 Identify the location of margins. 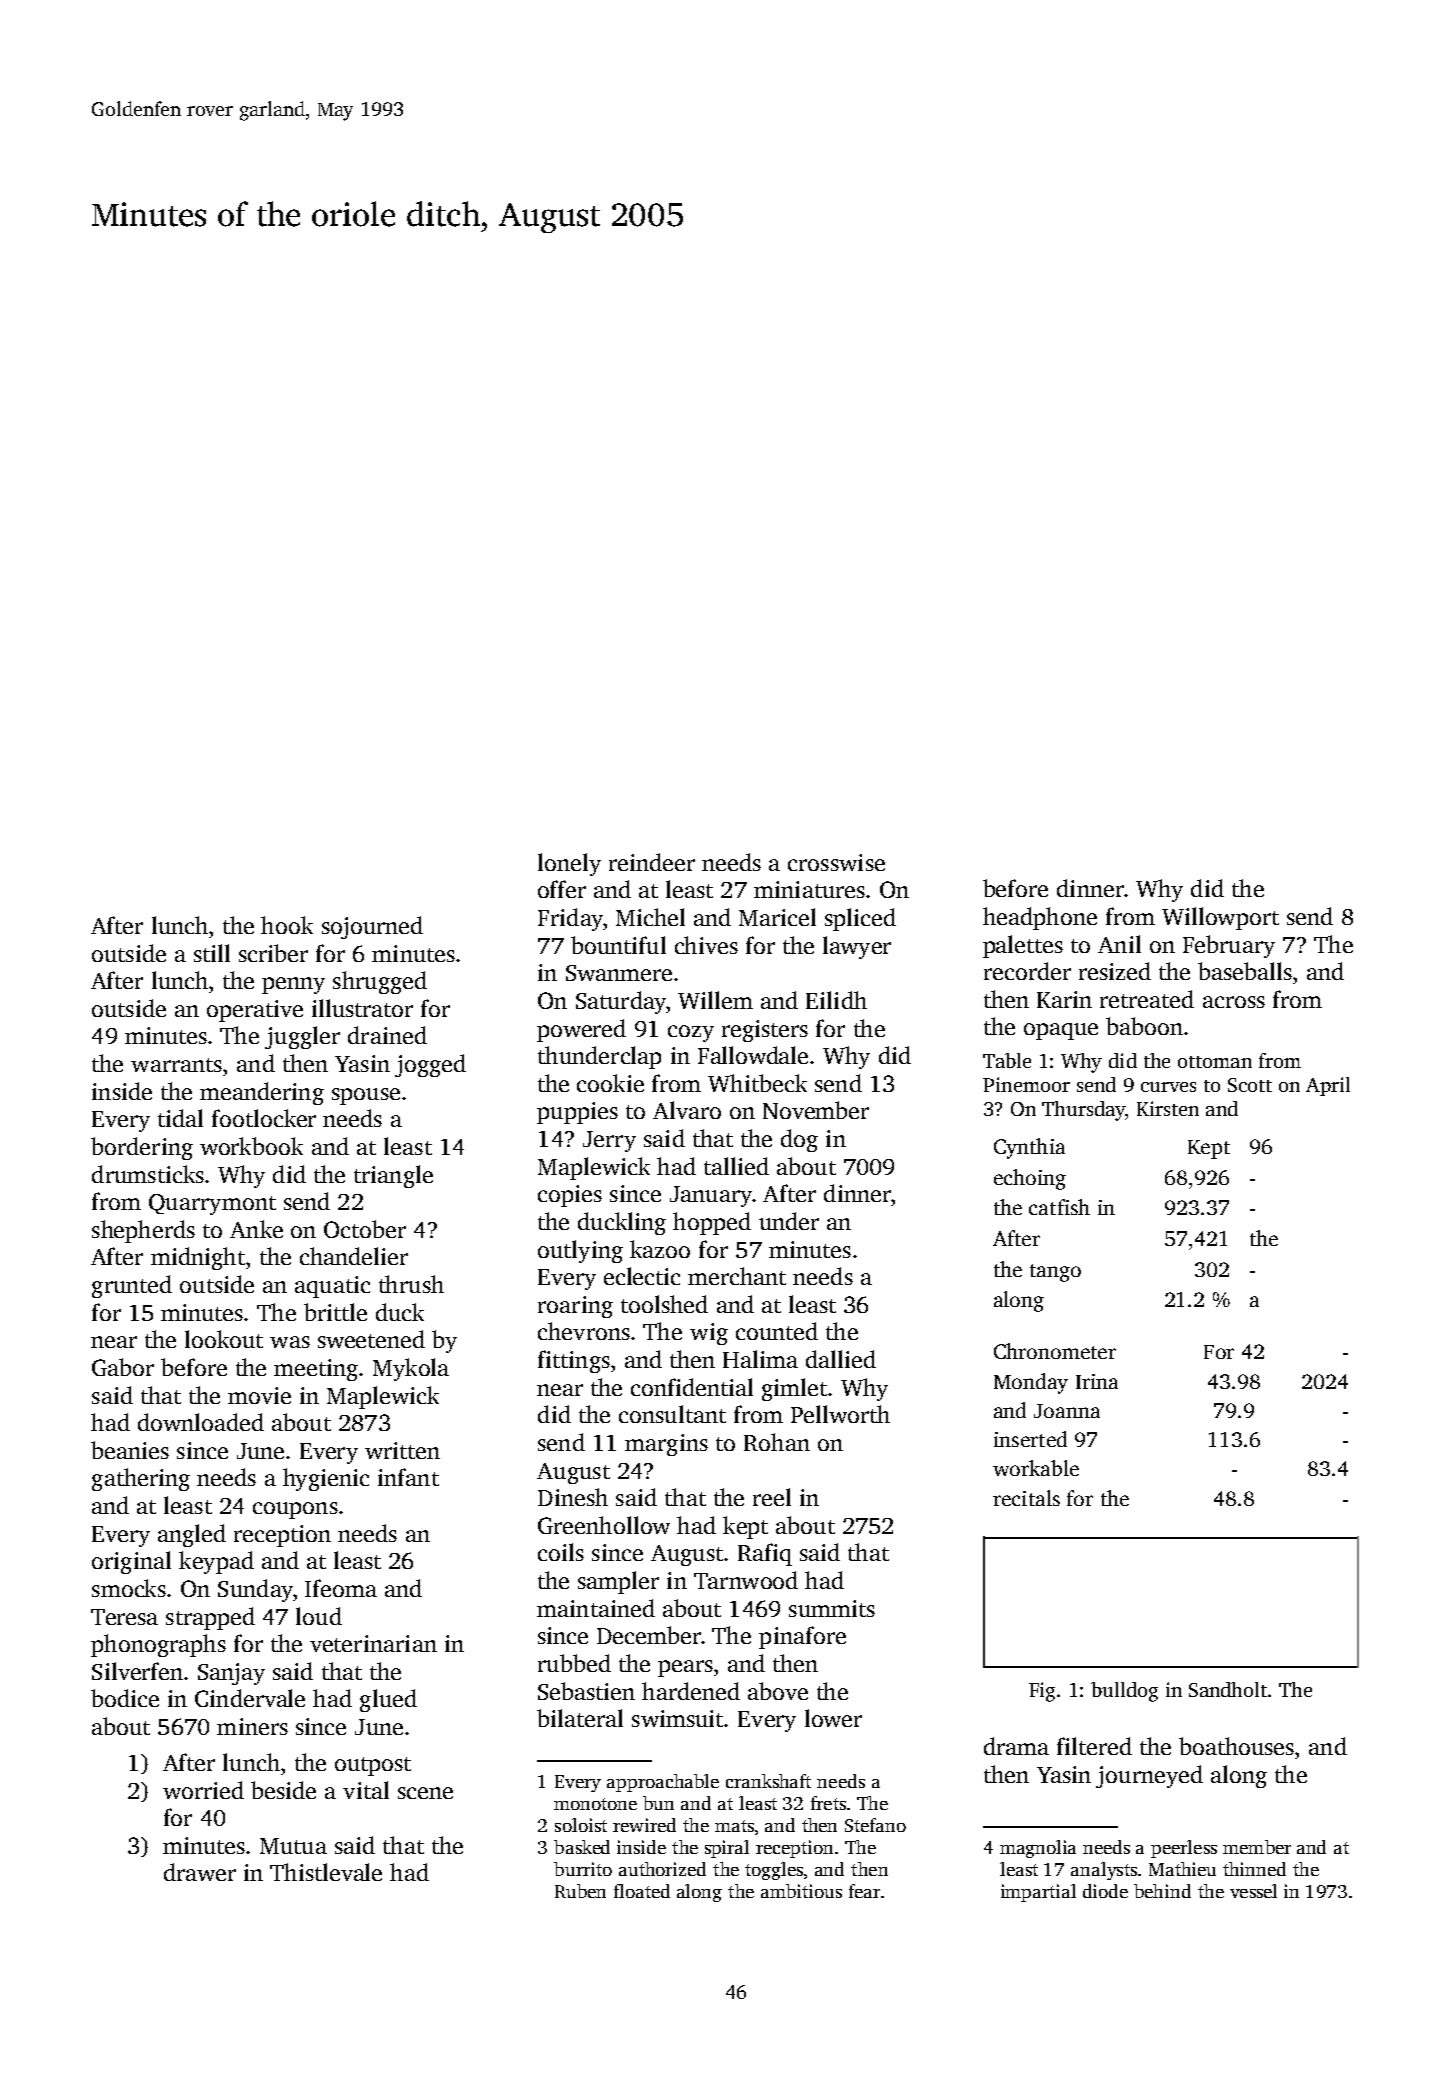
(666, 1445).
